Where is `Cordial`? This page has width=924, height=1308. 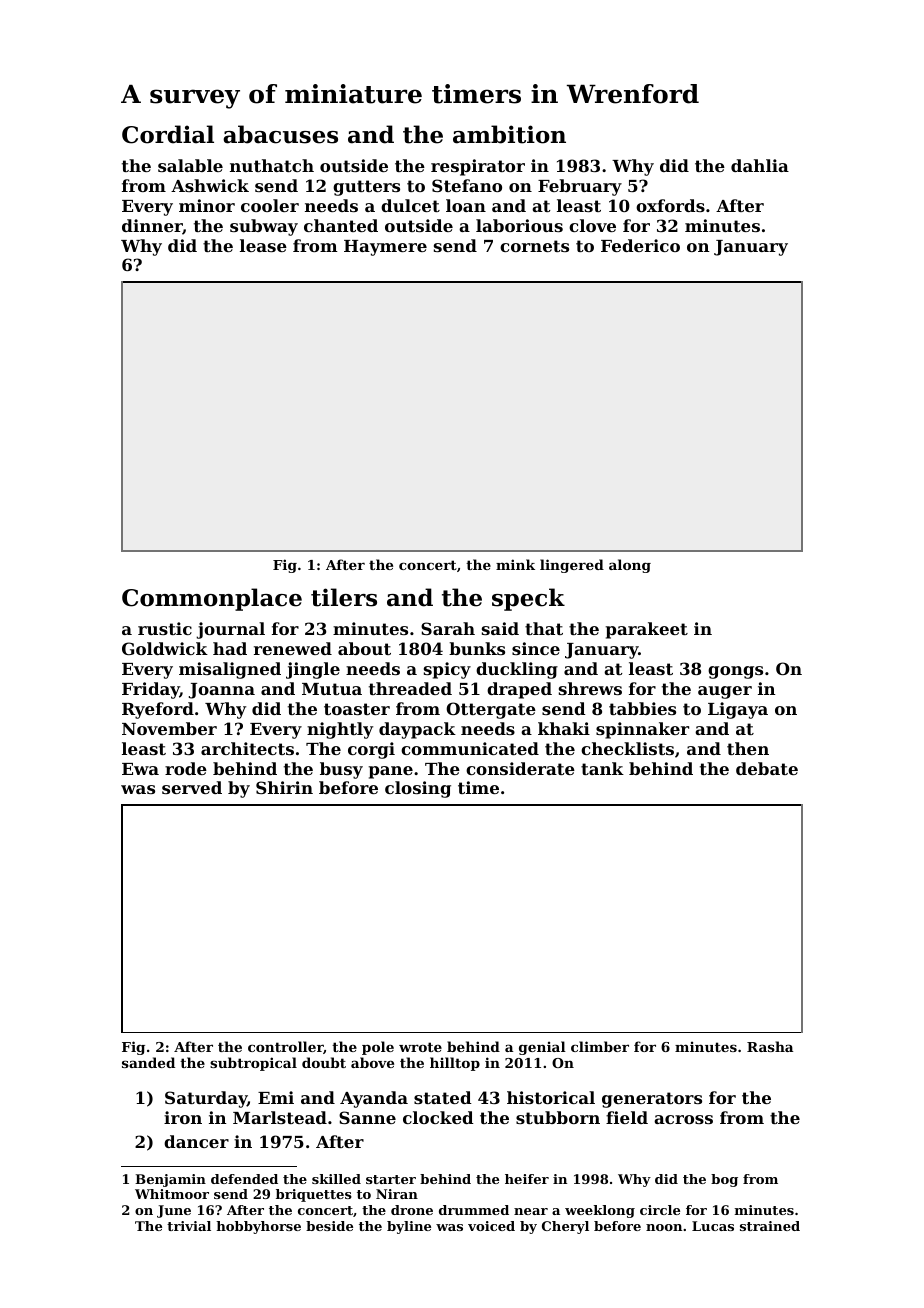
Cordial is located at coordinates (168, 134).
